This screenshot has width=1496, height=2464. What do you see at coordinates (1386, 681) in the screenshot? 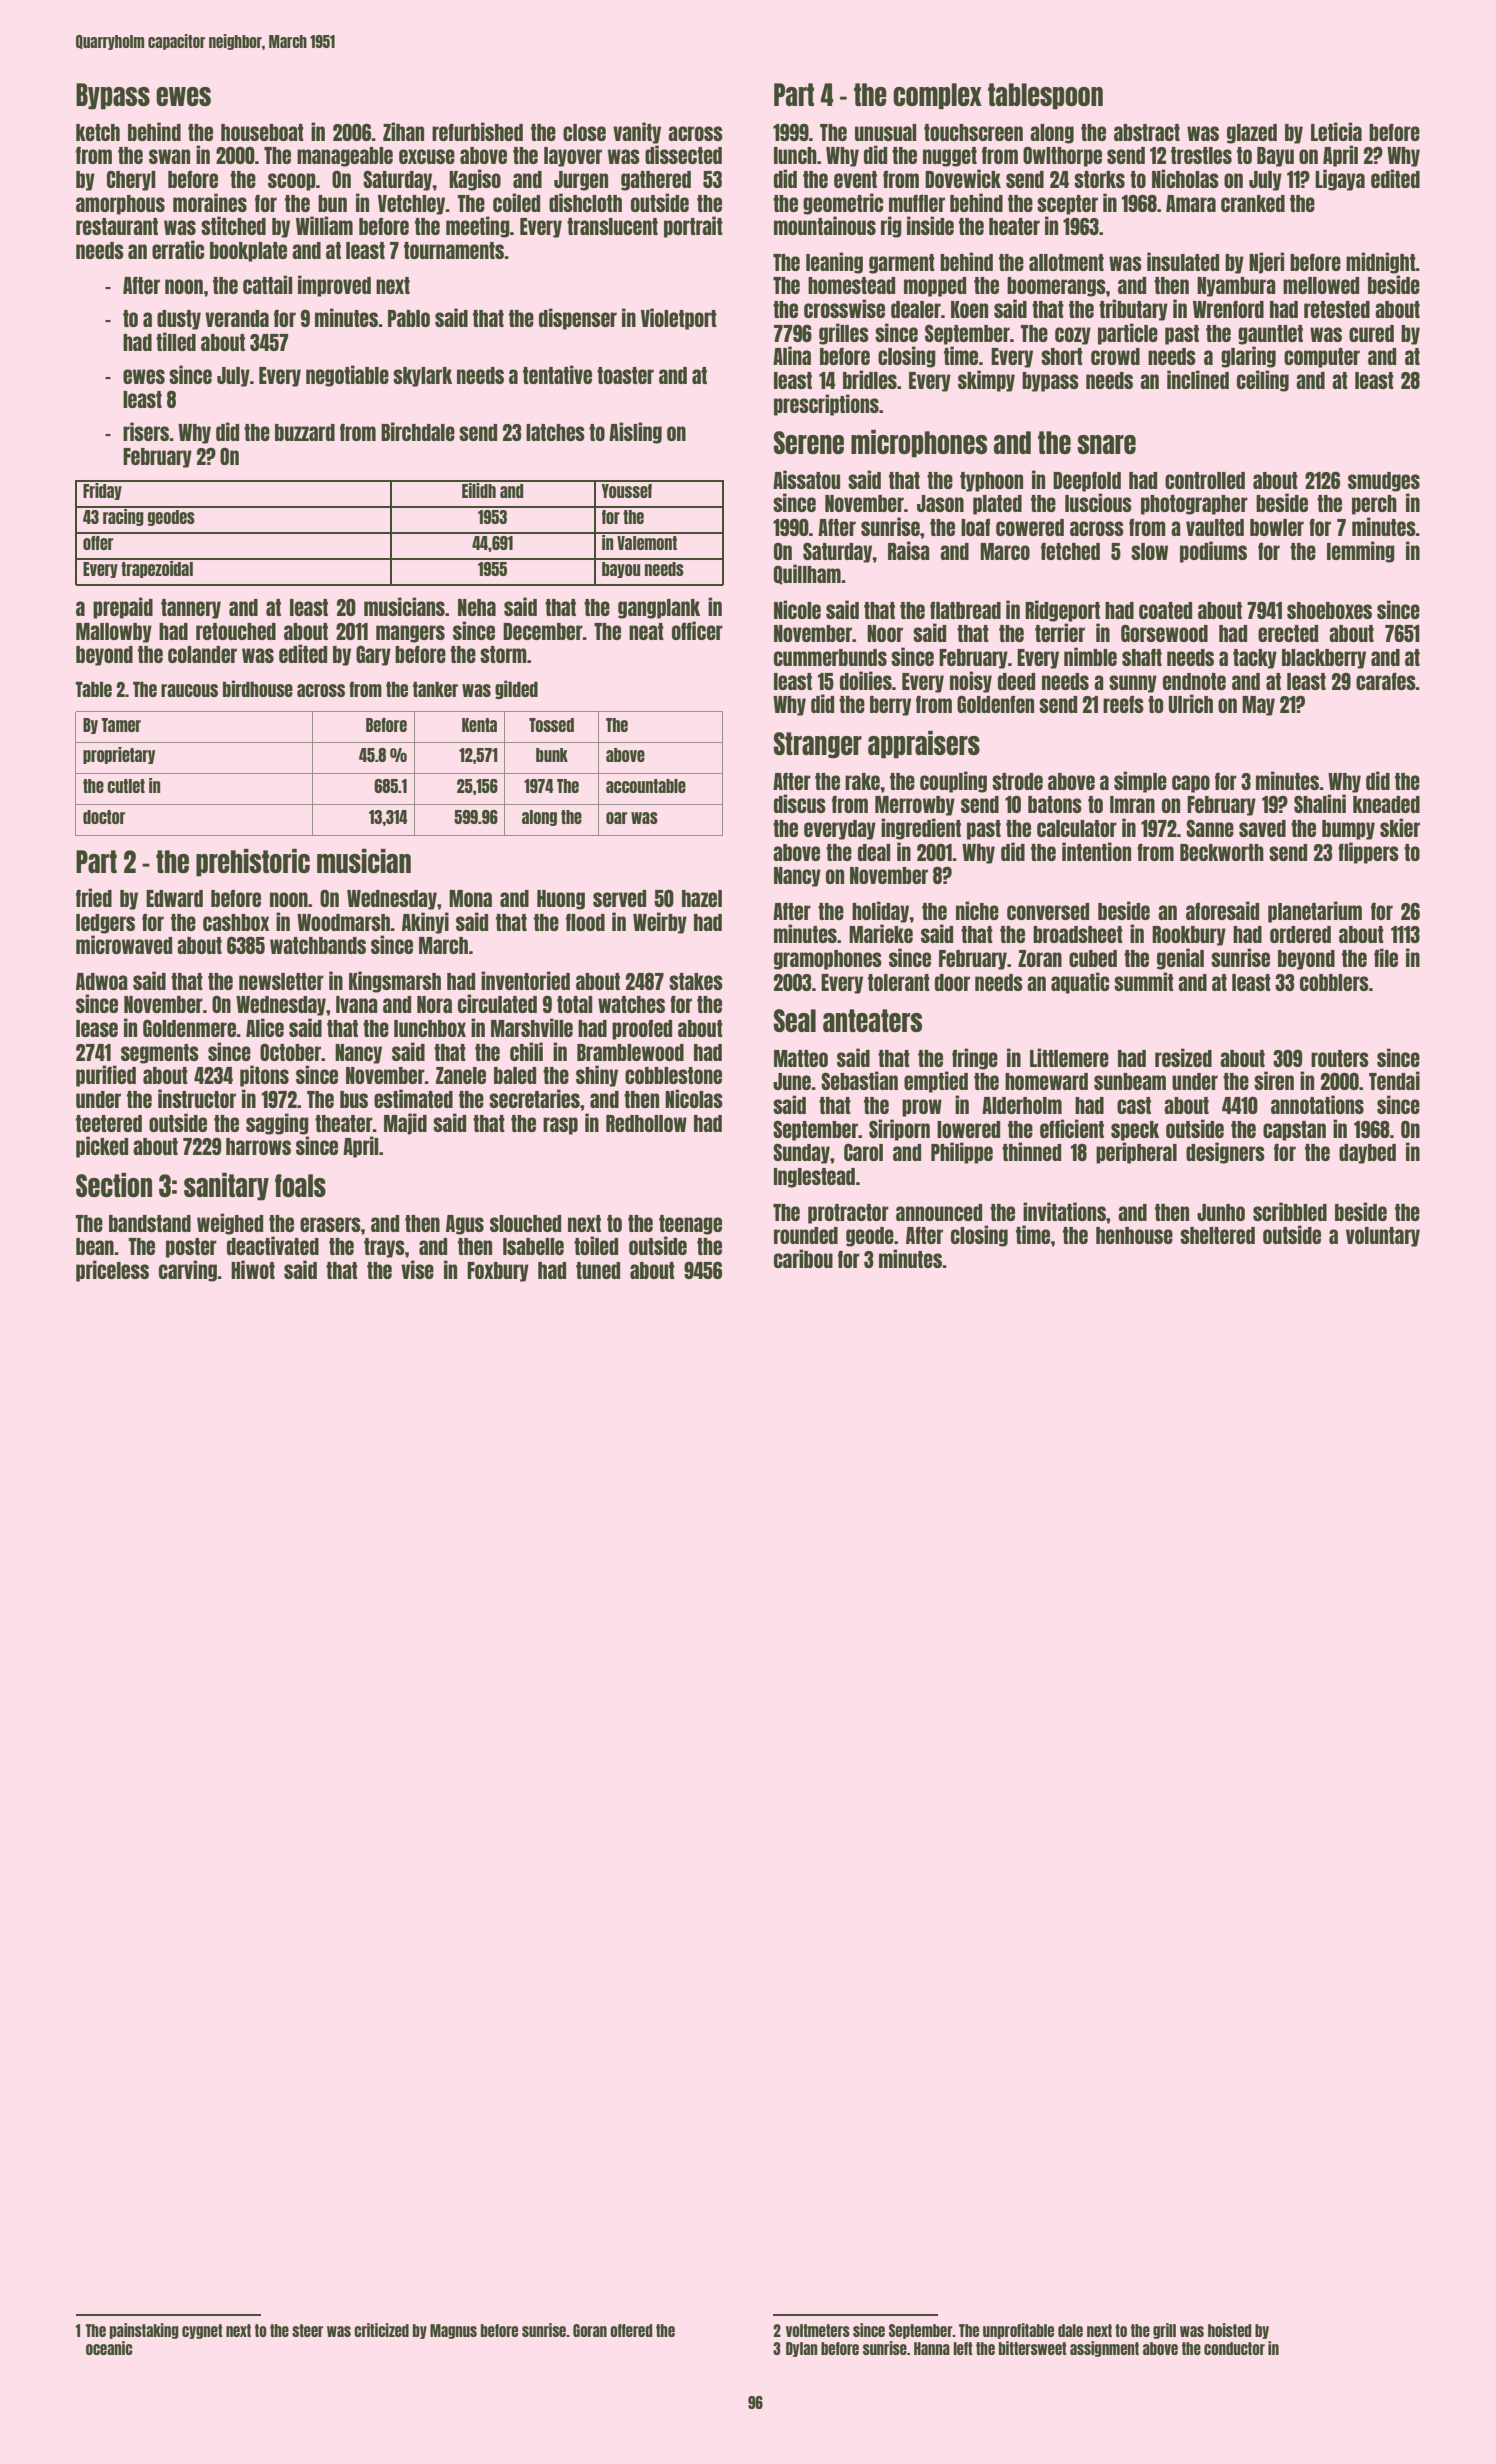
I see `carafes` at bounding box center [1386, 681].
